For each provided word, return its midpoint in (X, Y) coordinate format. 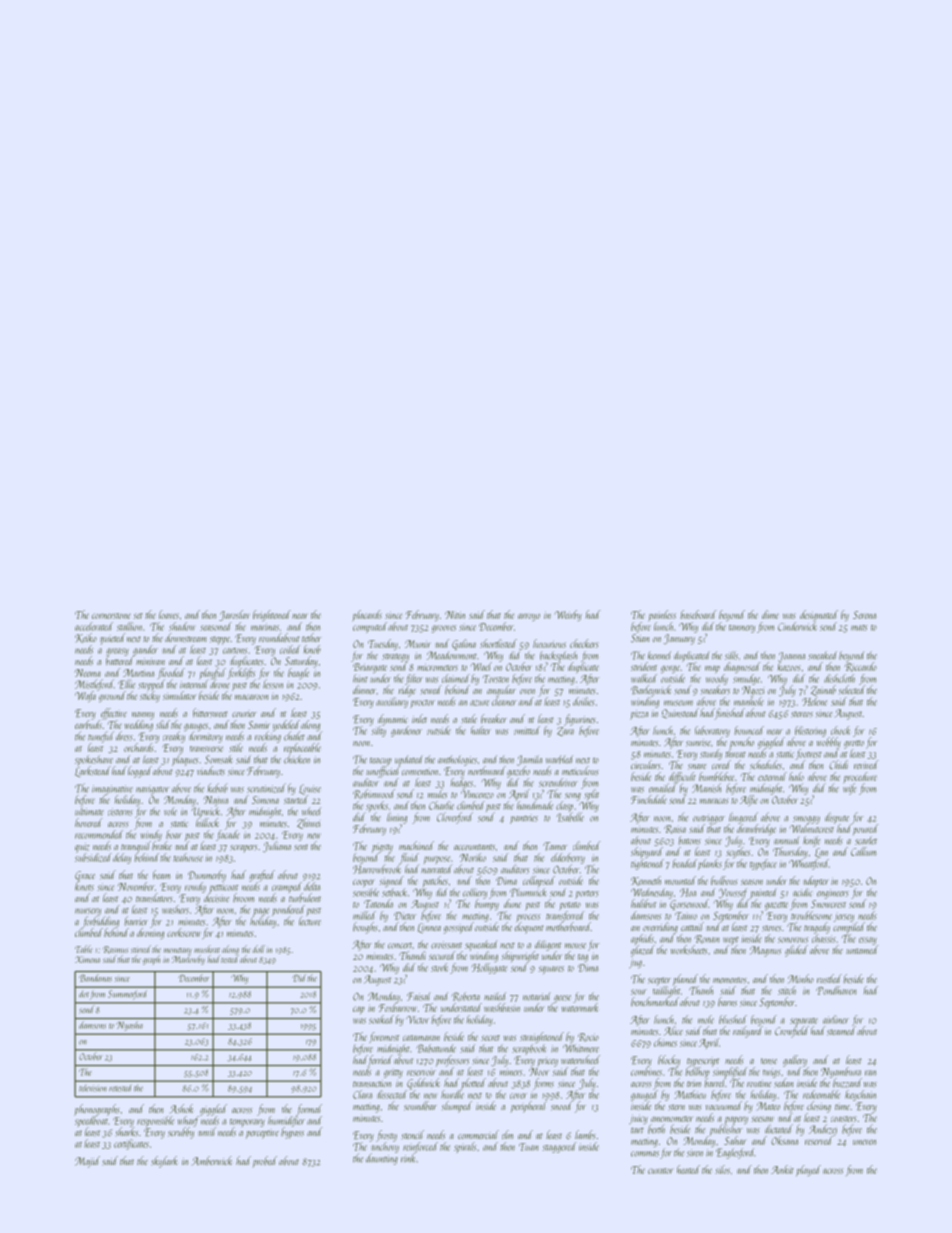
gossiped (459, 928)
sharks (127, 1131)
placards (367, 615)
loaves (169, 614)
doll (259, 949)
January (679, 639)
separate (804, 1022)
